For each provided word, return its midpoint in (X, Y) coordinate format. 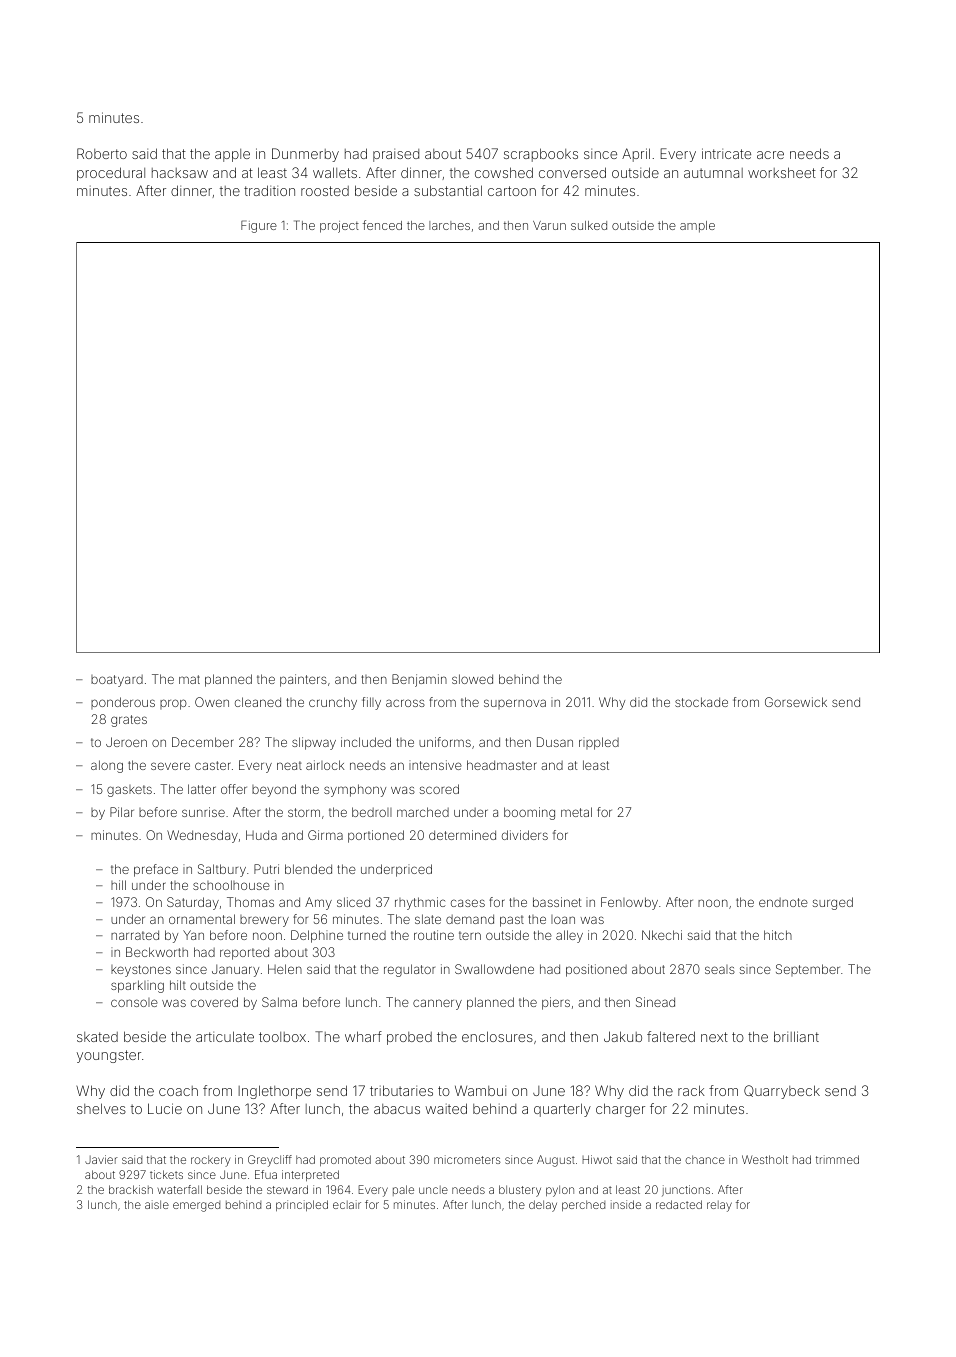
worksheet (782, 172)
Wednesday (202, 836)
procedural (111, 174)
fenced (382, 225)
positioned (596, 970)
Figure (259, 226)
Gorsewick (796, 702)
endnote (783, 902)
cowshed (504, 172)
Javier (101, 1159)
